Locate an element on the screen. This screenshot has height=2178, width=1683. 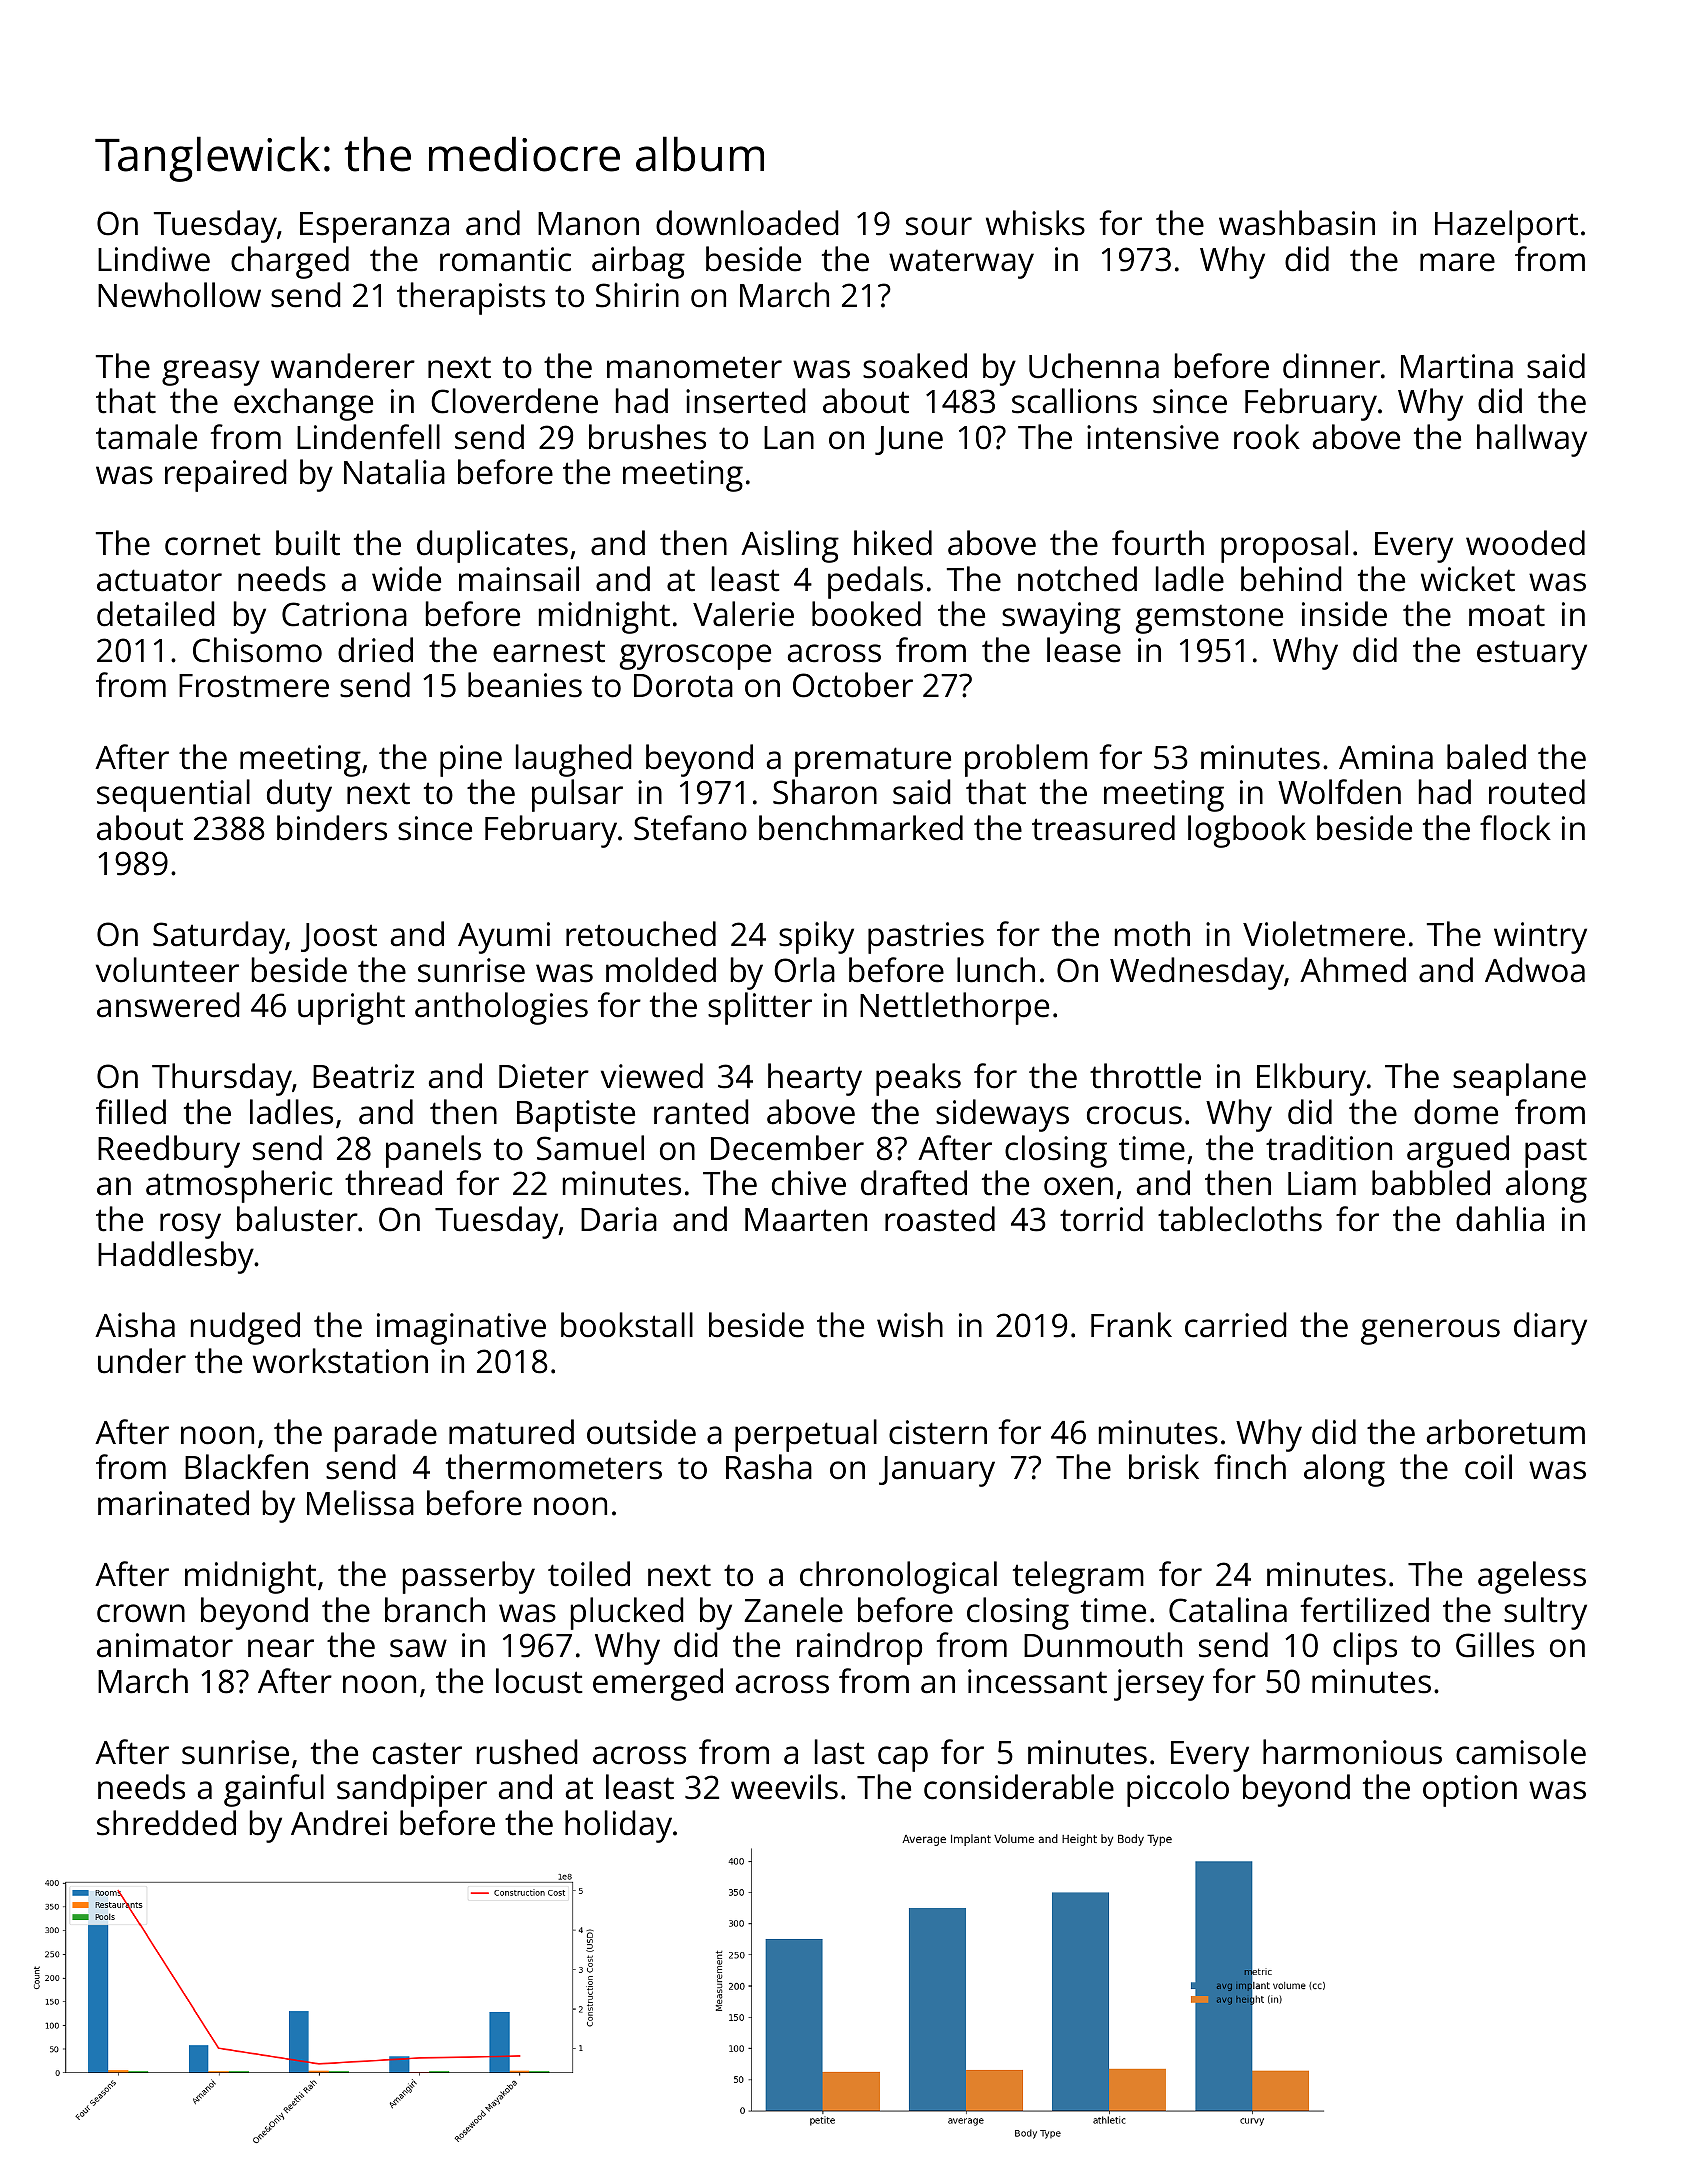
Beatriz is located at coordinates (363, 1076).
